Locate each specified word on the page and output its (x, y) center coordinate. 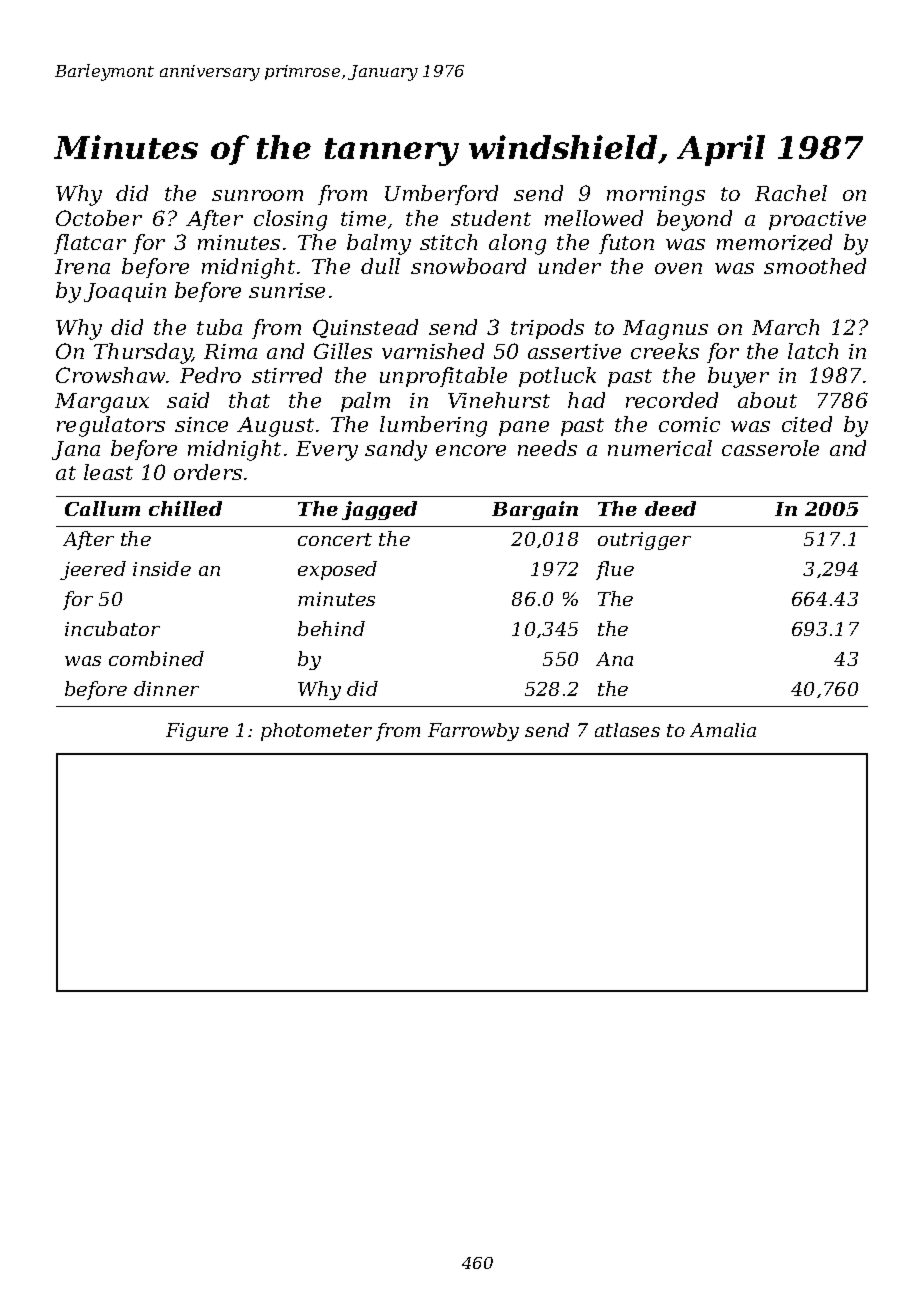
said (188, 400)
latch (813, 351)
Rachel (791, 193)
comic (689, 424)
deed (670, 508)
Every (327, 451)
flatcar (90, 244)
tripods (547, 329)
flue (615, 570)
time (363, 218)
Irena (82, 266)
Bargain (535, 510)
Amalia (723, 730)
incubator (112, 628)
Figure (197, 732)
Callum (102, 508)
